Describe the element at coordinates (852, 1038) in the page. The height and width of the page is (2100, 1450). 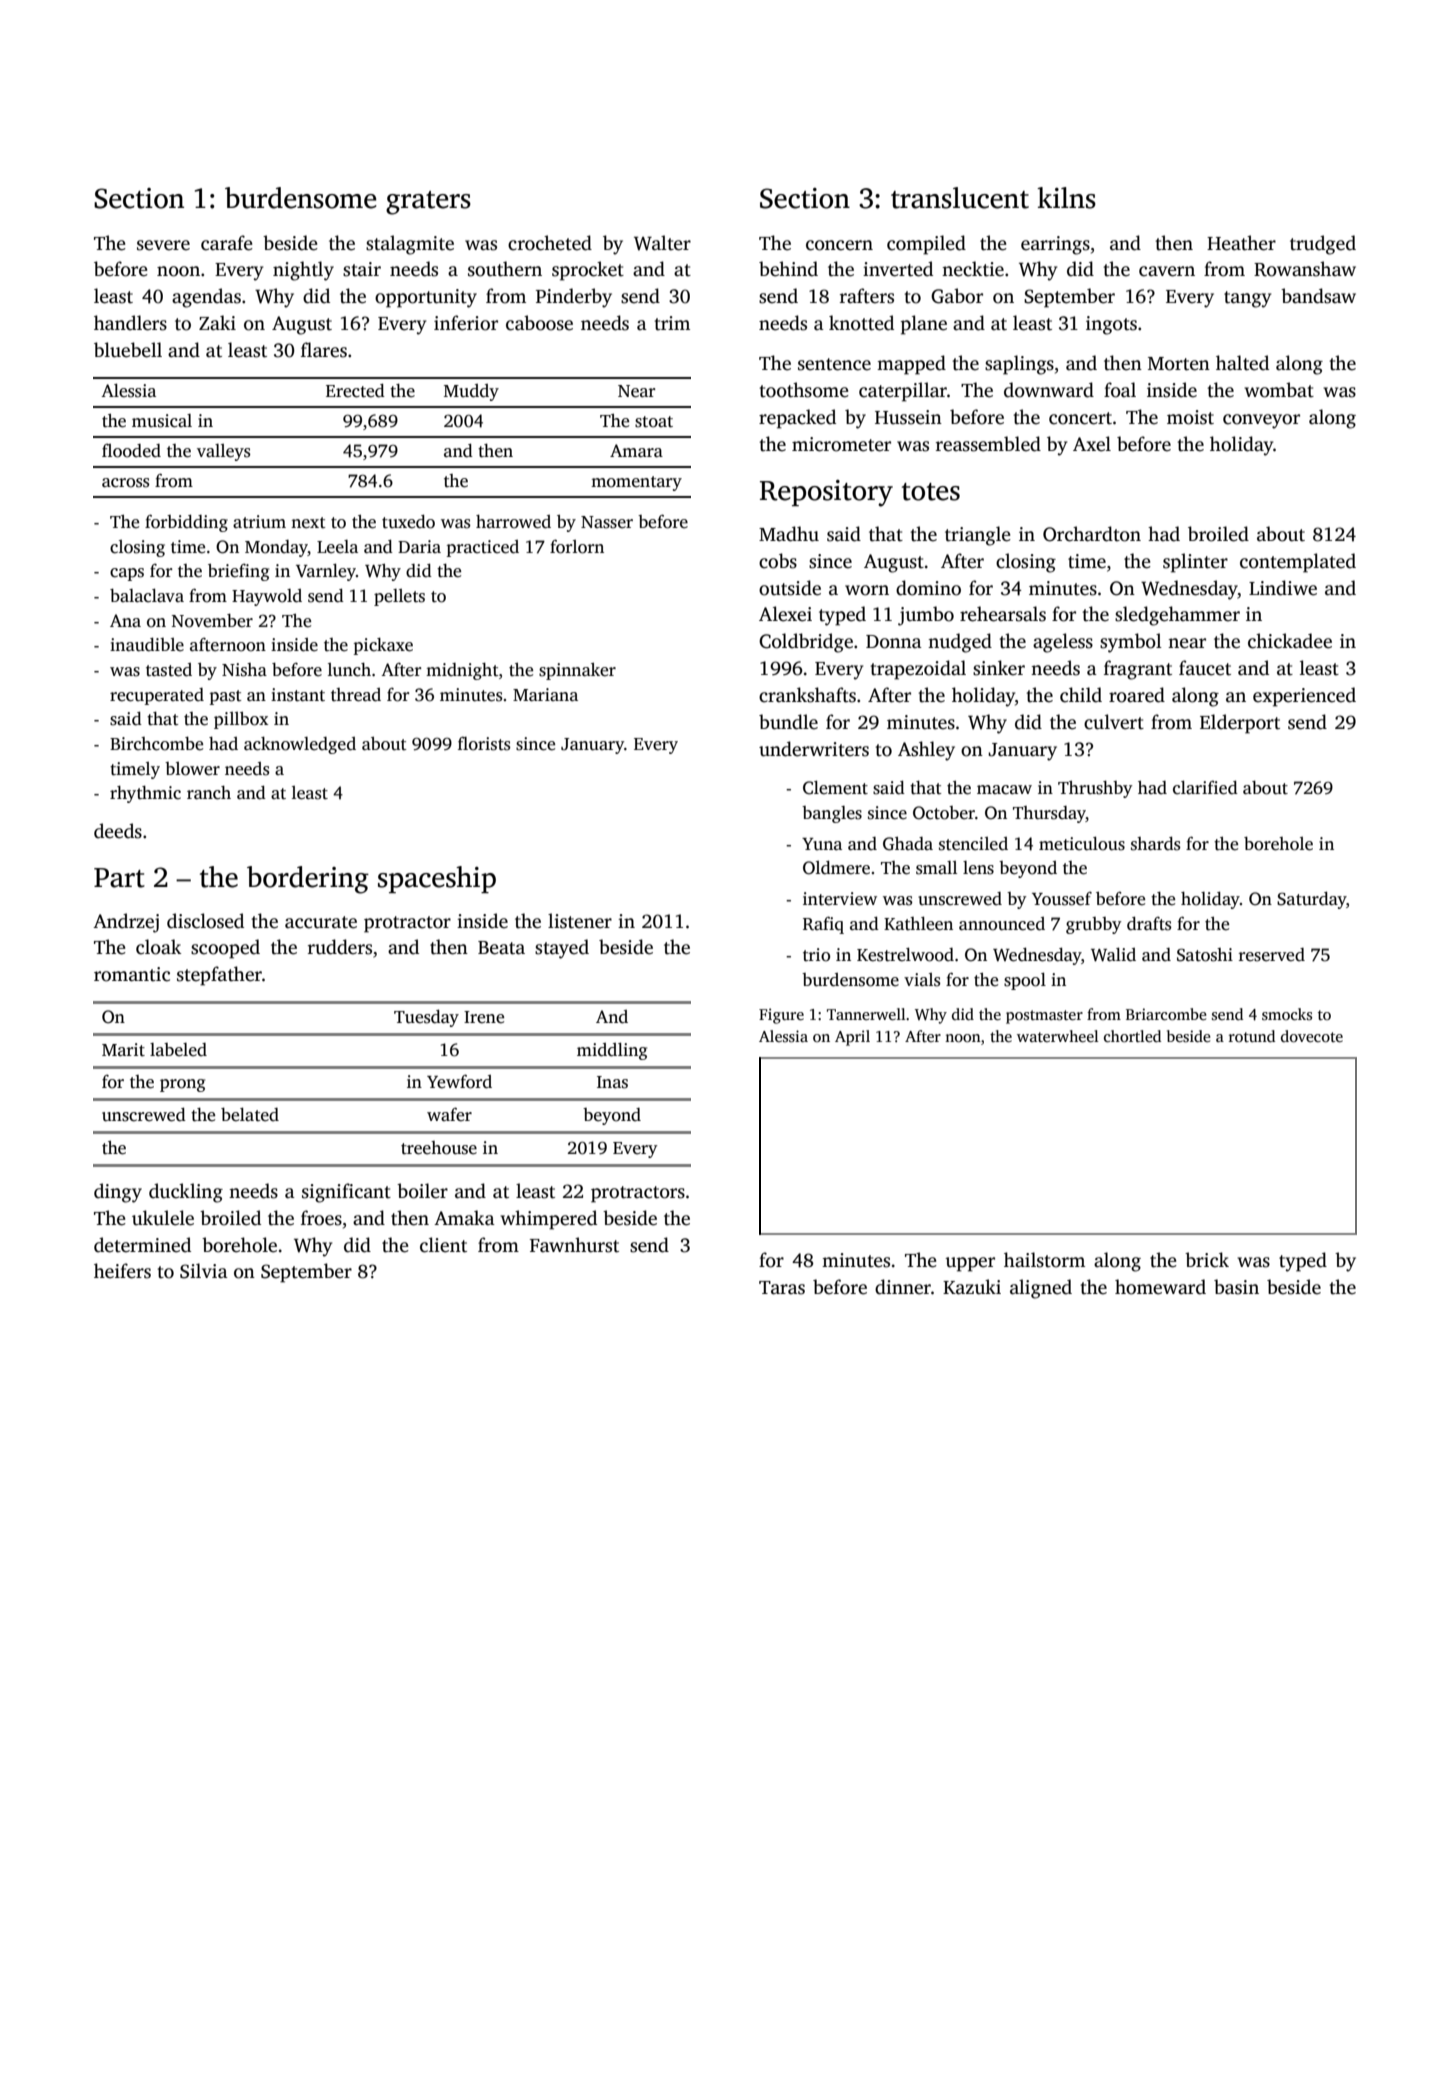
I see `April` at that location.
